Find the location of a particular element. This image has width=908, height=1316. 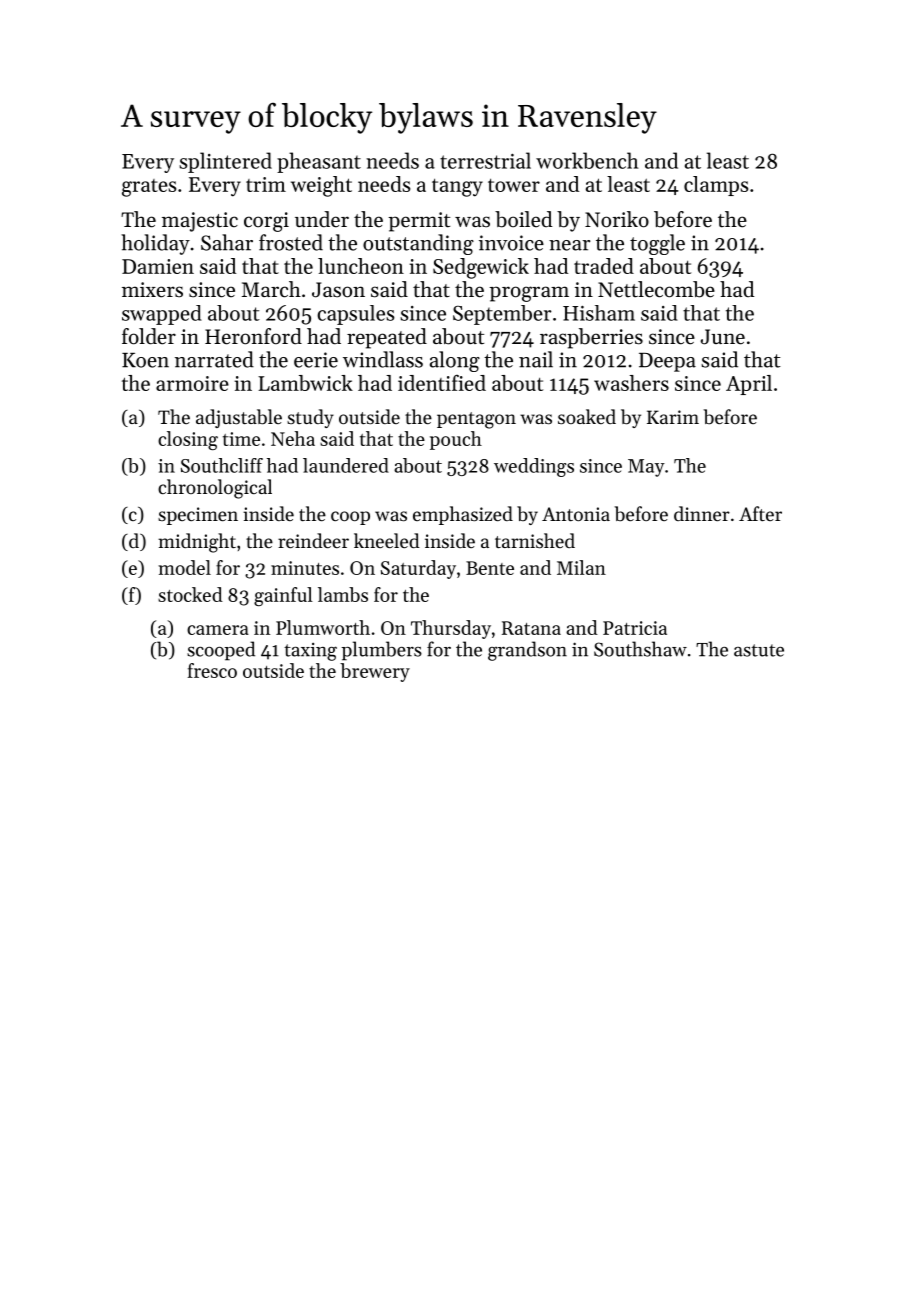

grandson is located at coordinates (527, 651).
